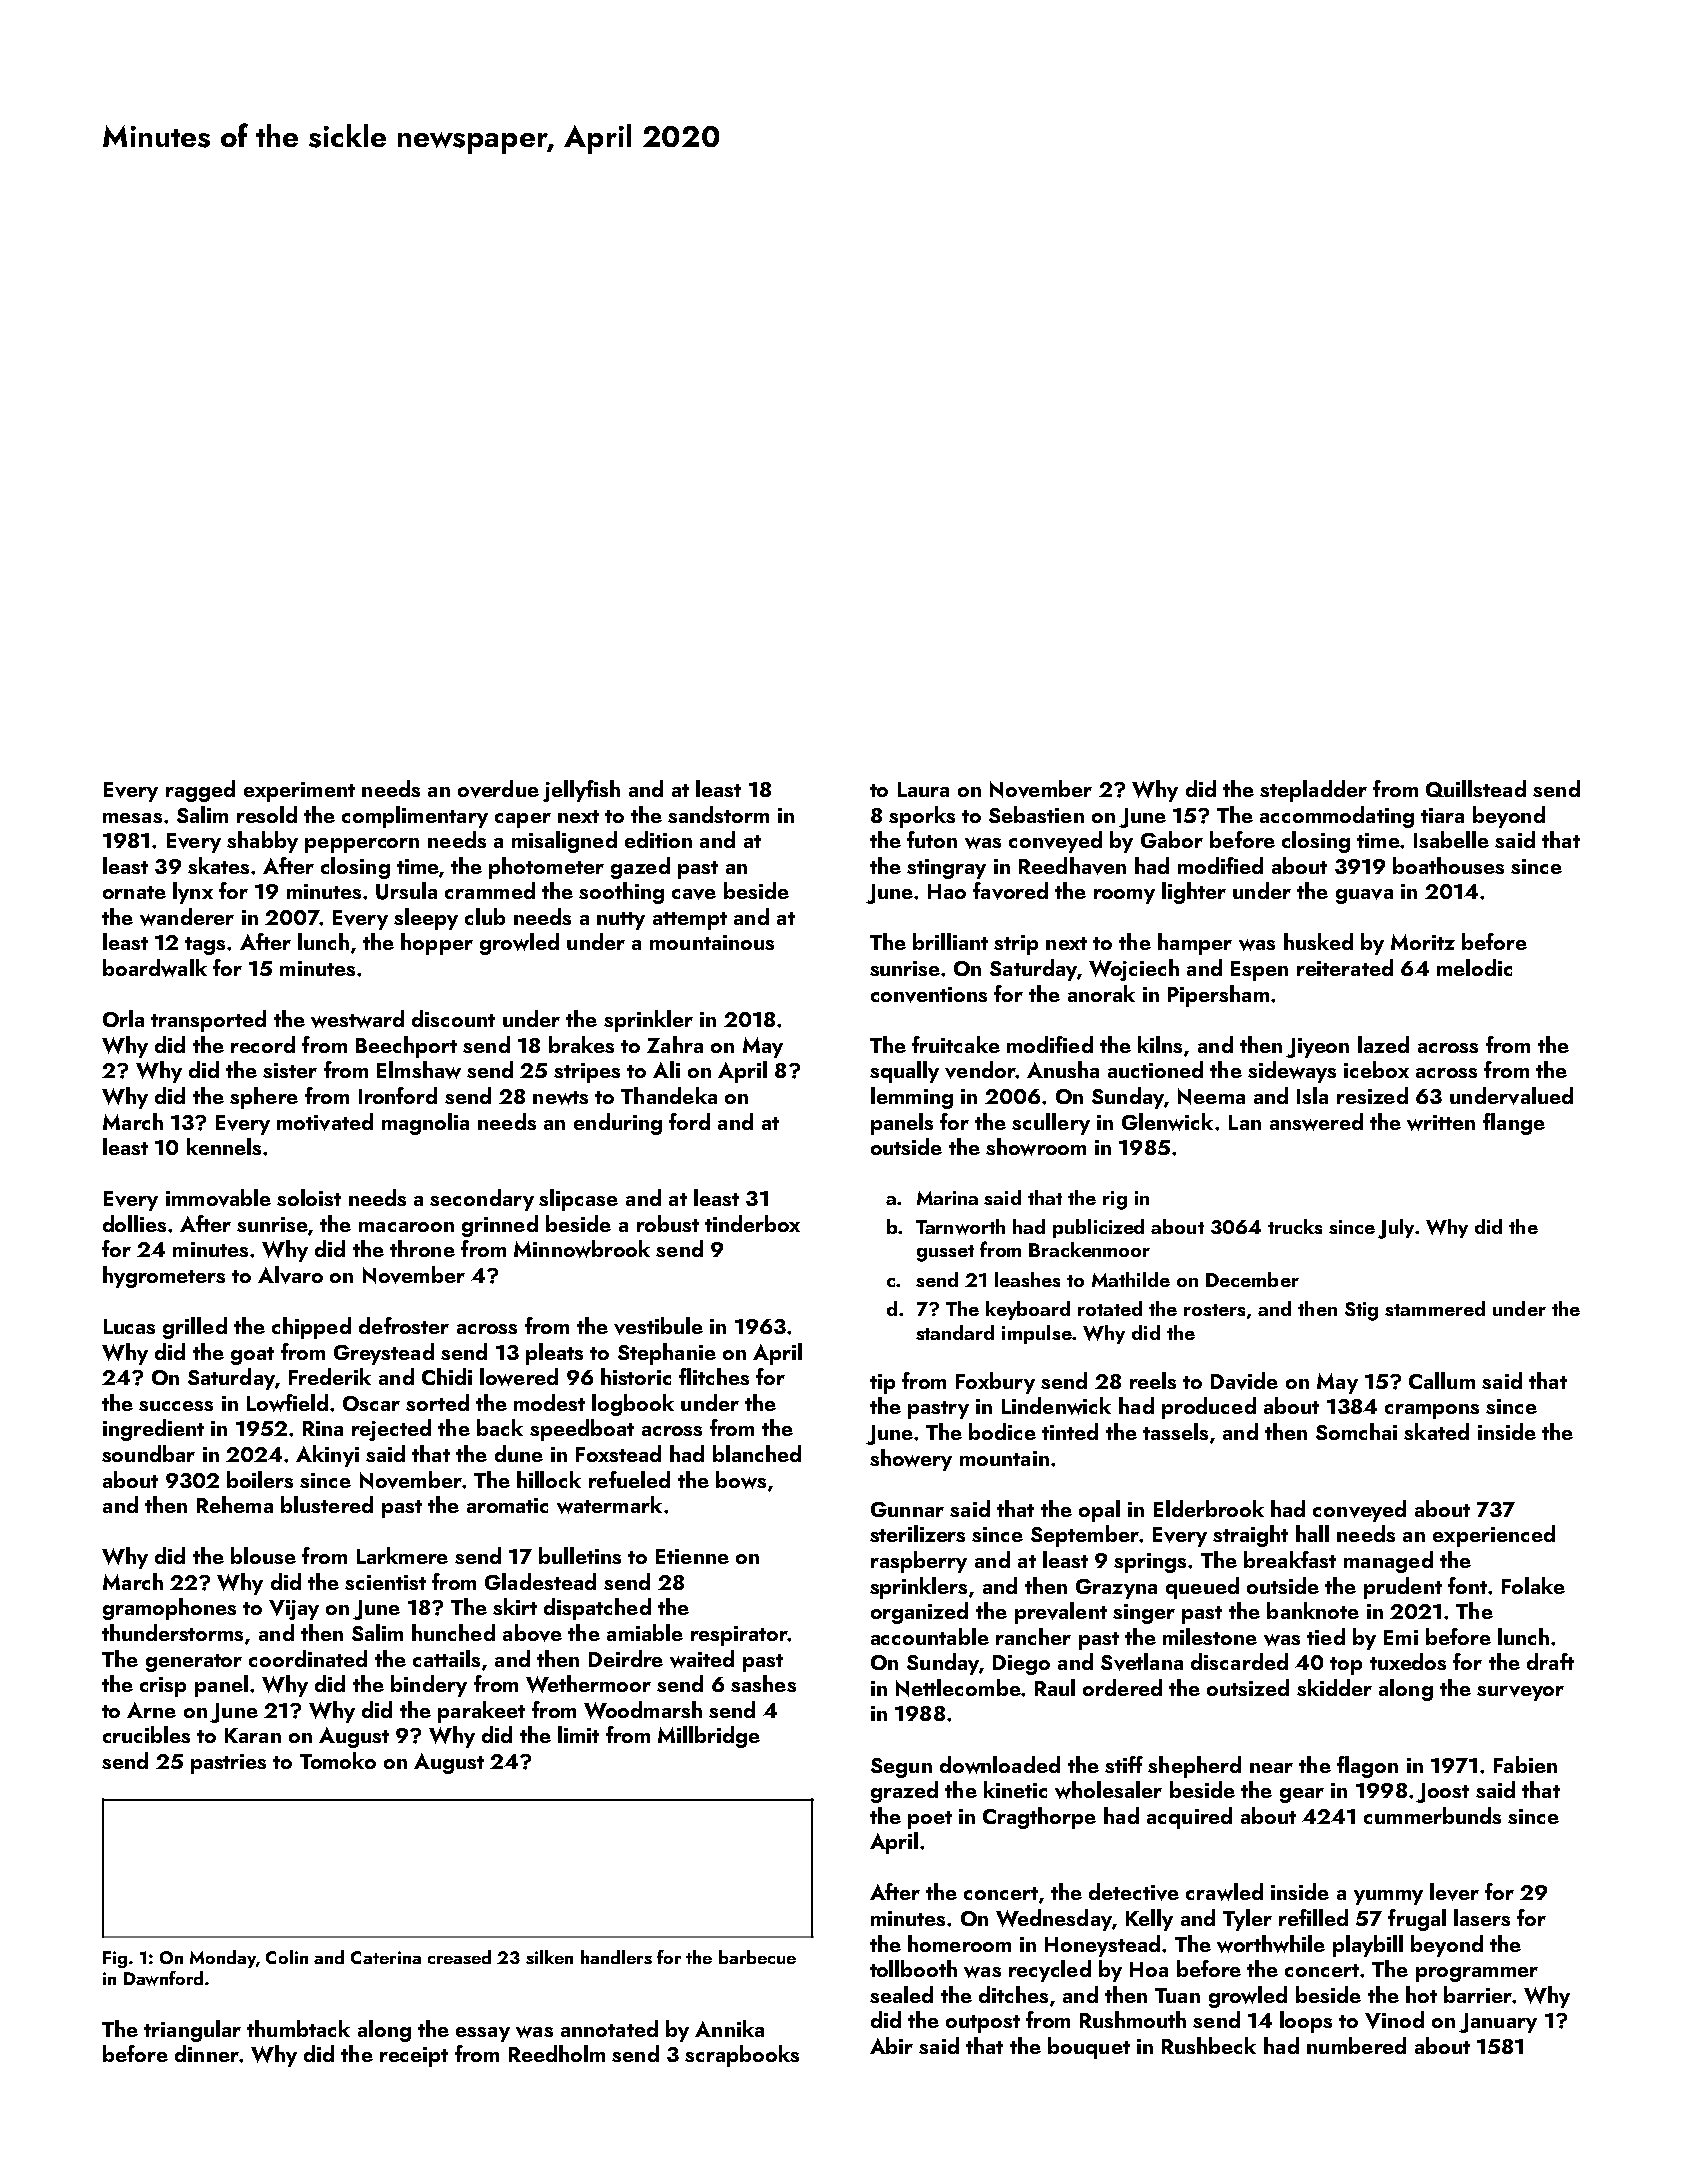 Image resolution: width=1683 pixels, height=2178 pixels. Describe the element at coordinates (207, 2053) in the screenshot. I see `dinner` at that location.
